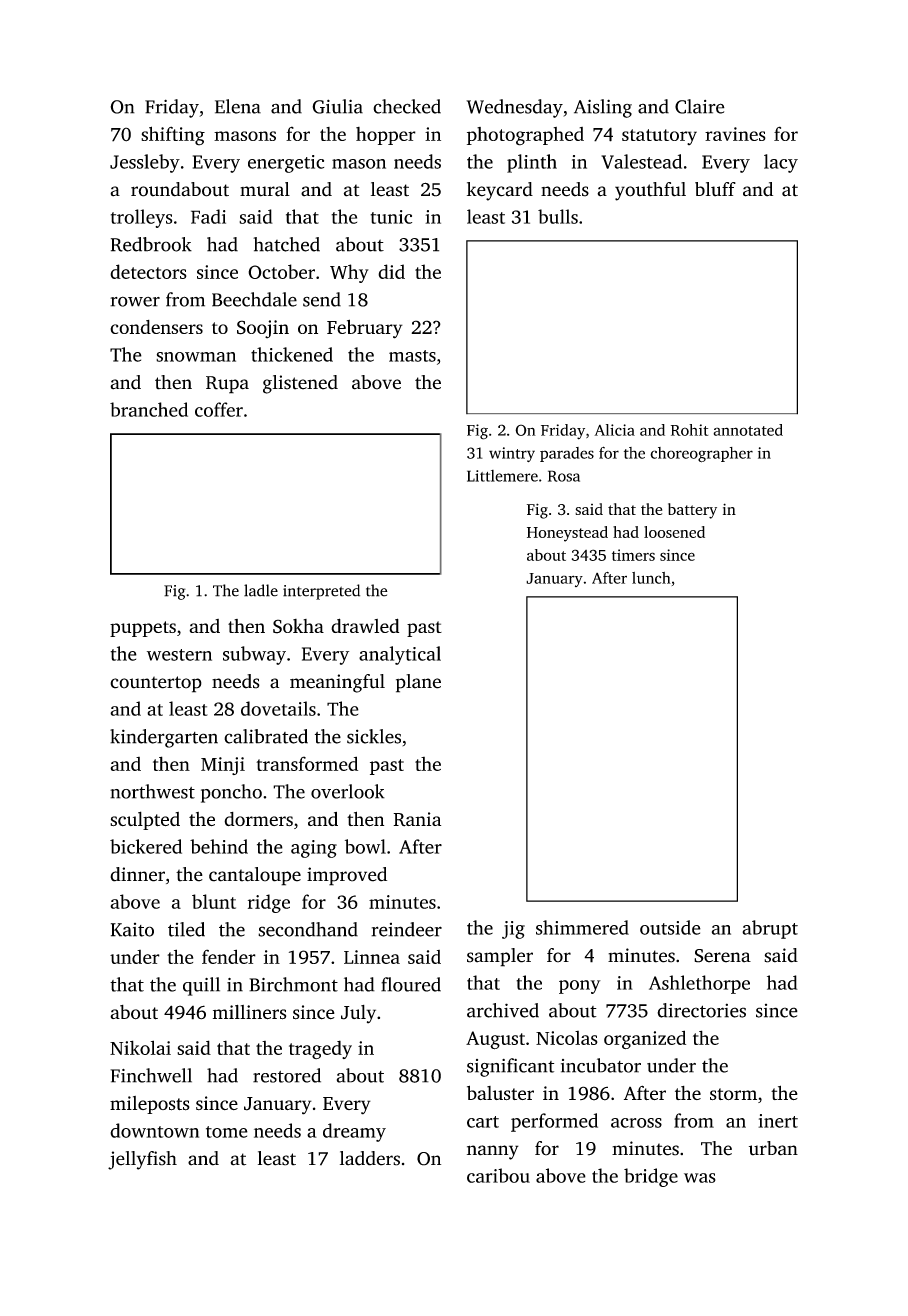  I want to click on caribou, so click(498, 1175).
